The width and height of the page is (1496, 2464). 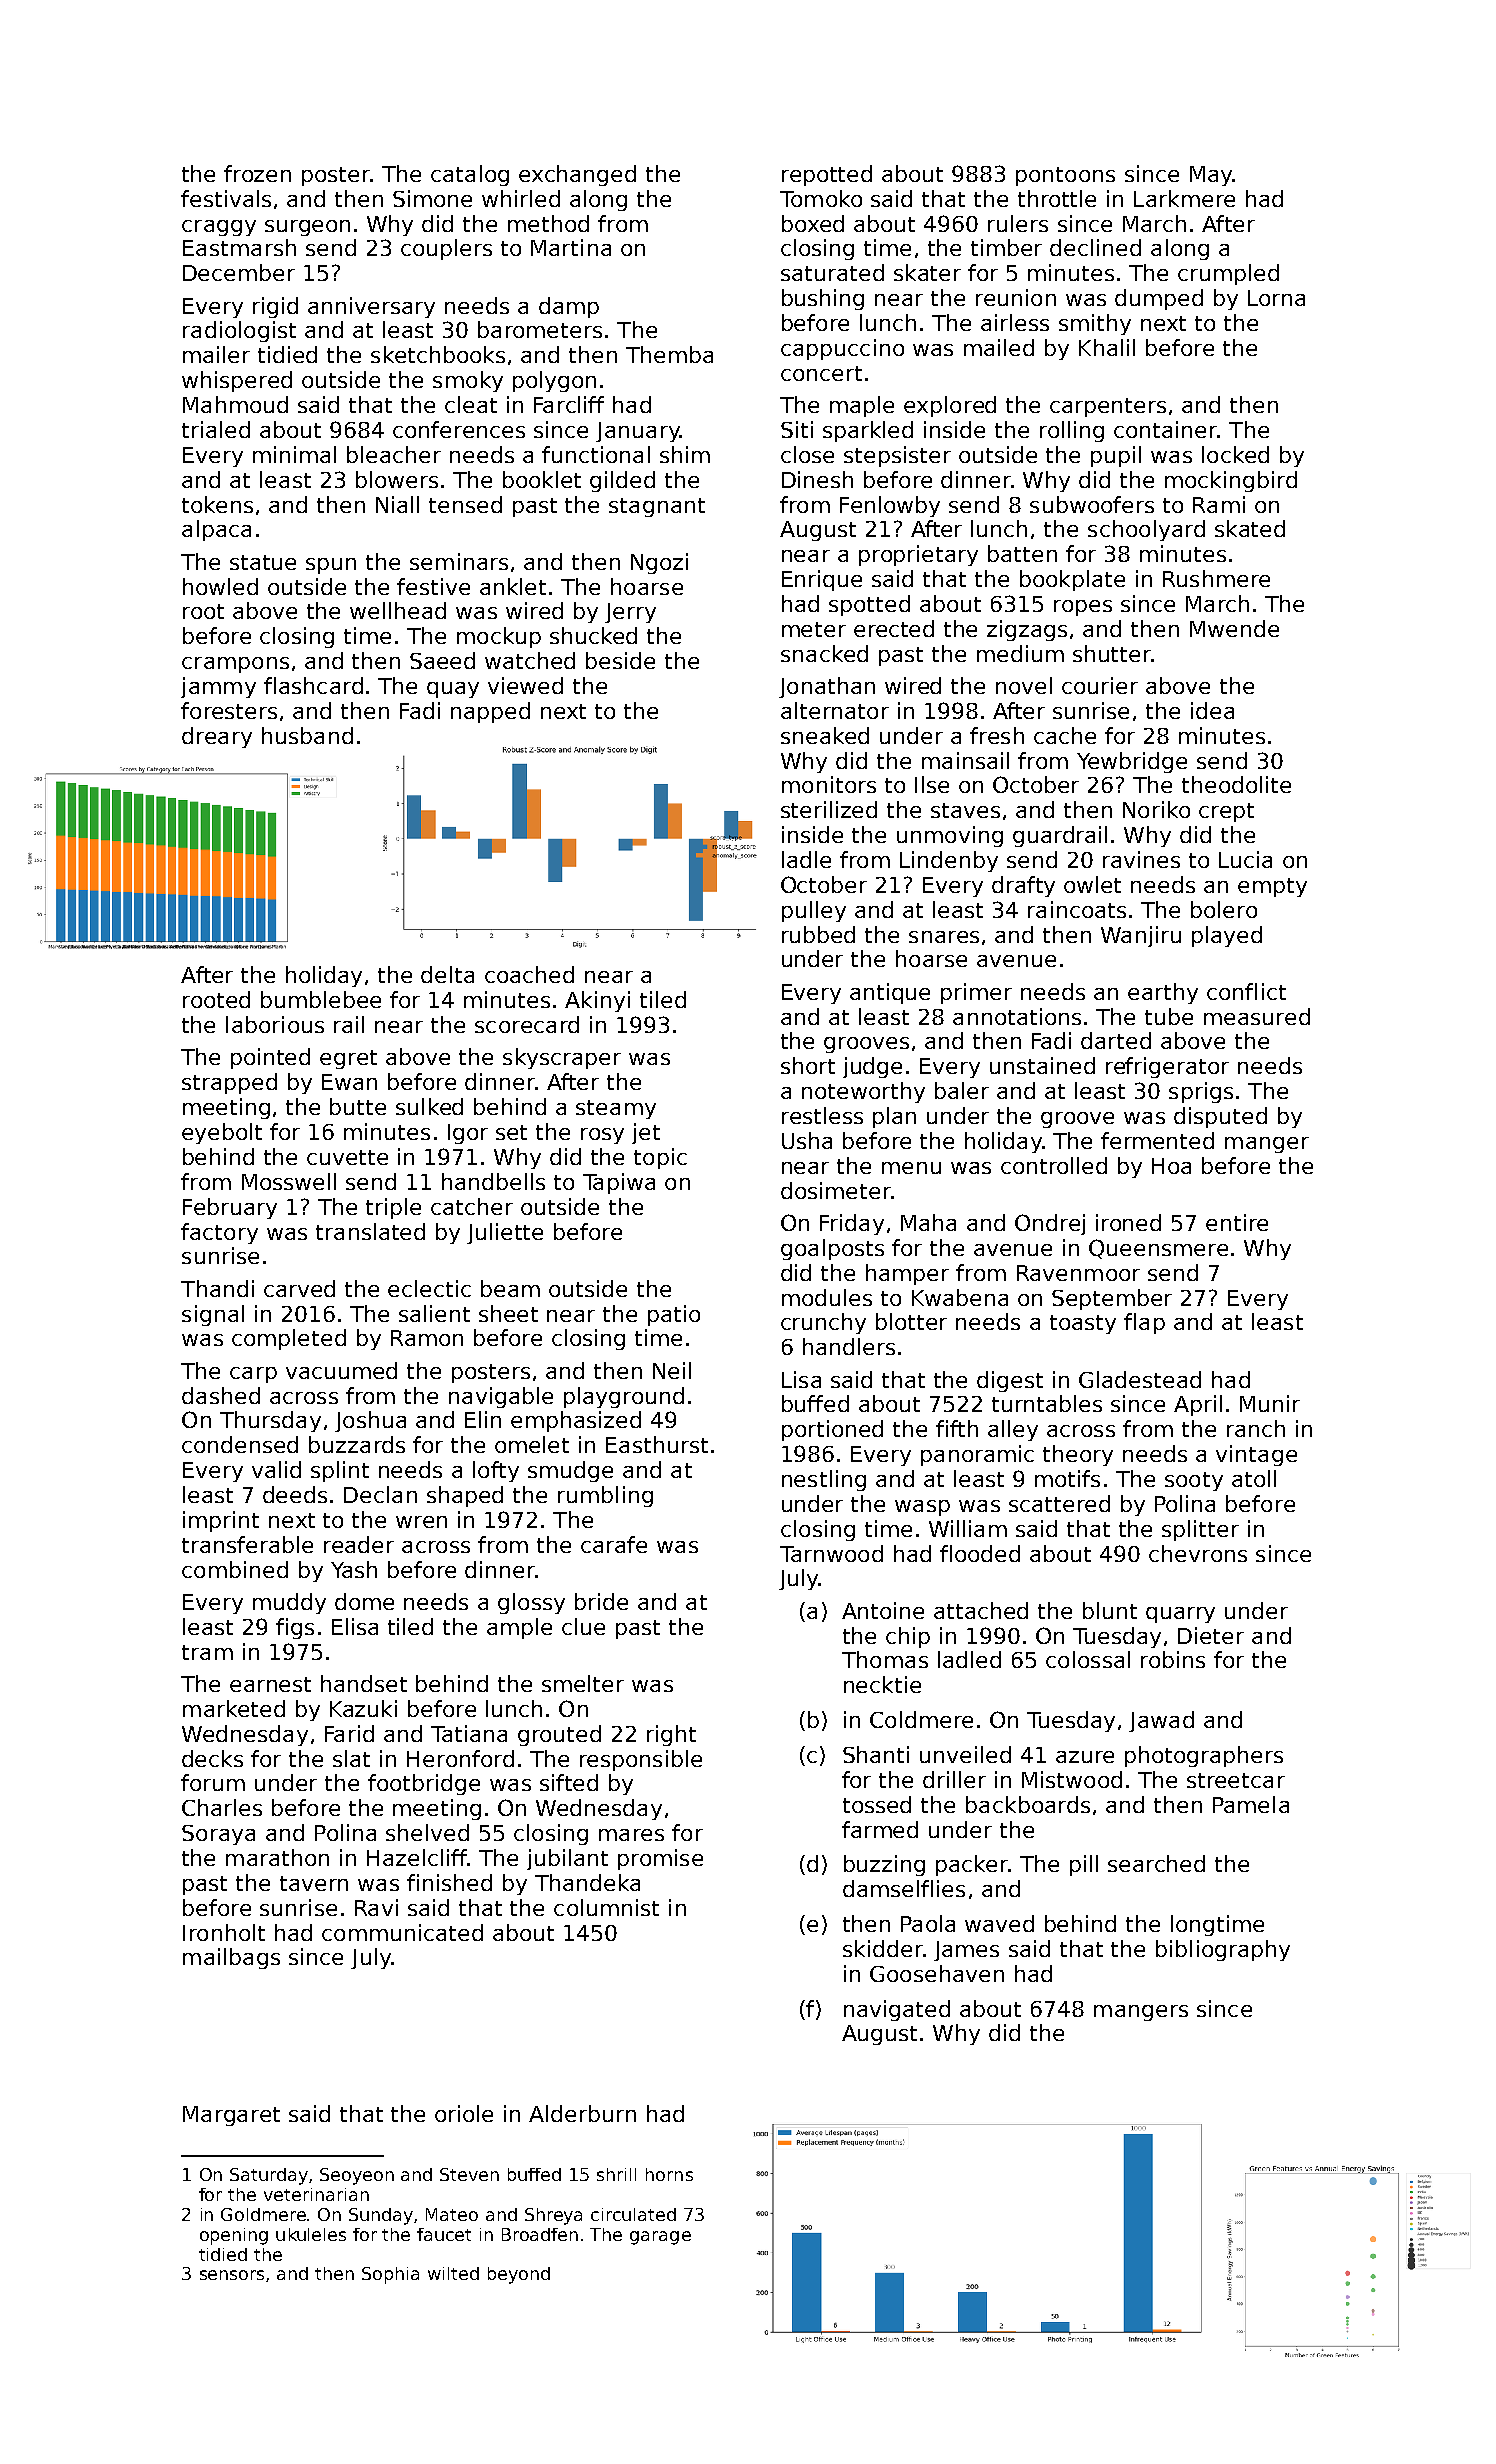 I want to click on necktie, so click(x=882, y=1684).
